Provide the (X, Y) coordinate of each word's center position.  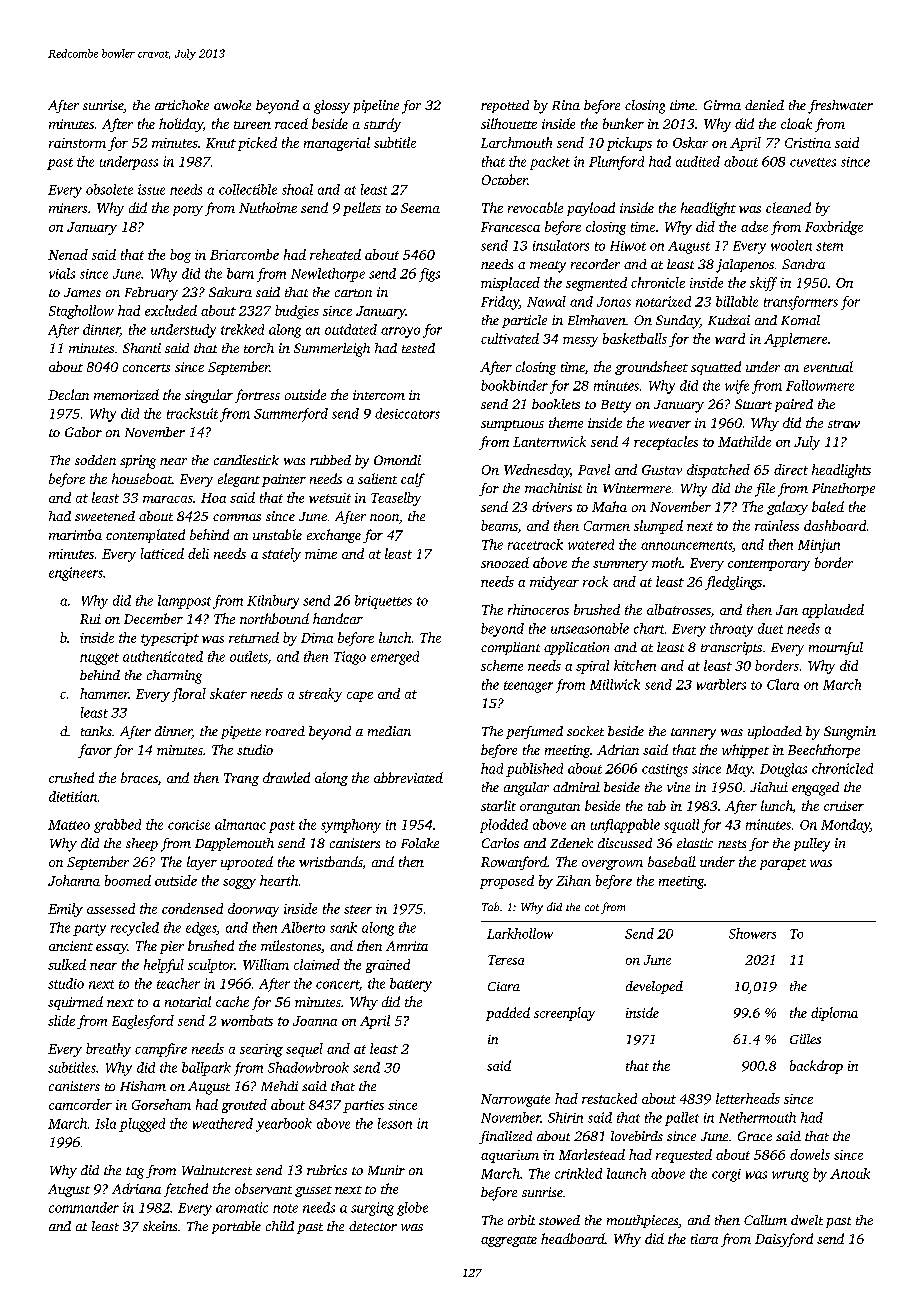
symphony (351, 826)
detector (373, 1226)
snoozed (505, 562)
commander (84, 1207)
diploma (834, 1014)
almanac (240, 824)
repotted (505, 106)
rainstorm (77, 143)
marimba (75, 534)
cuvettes (813, 162)
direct (791, 469)
